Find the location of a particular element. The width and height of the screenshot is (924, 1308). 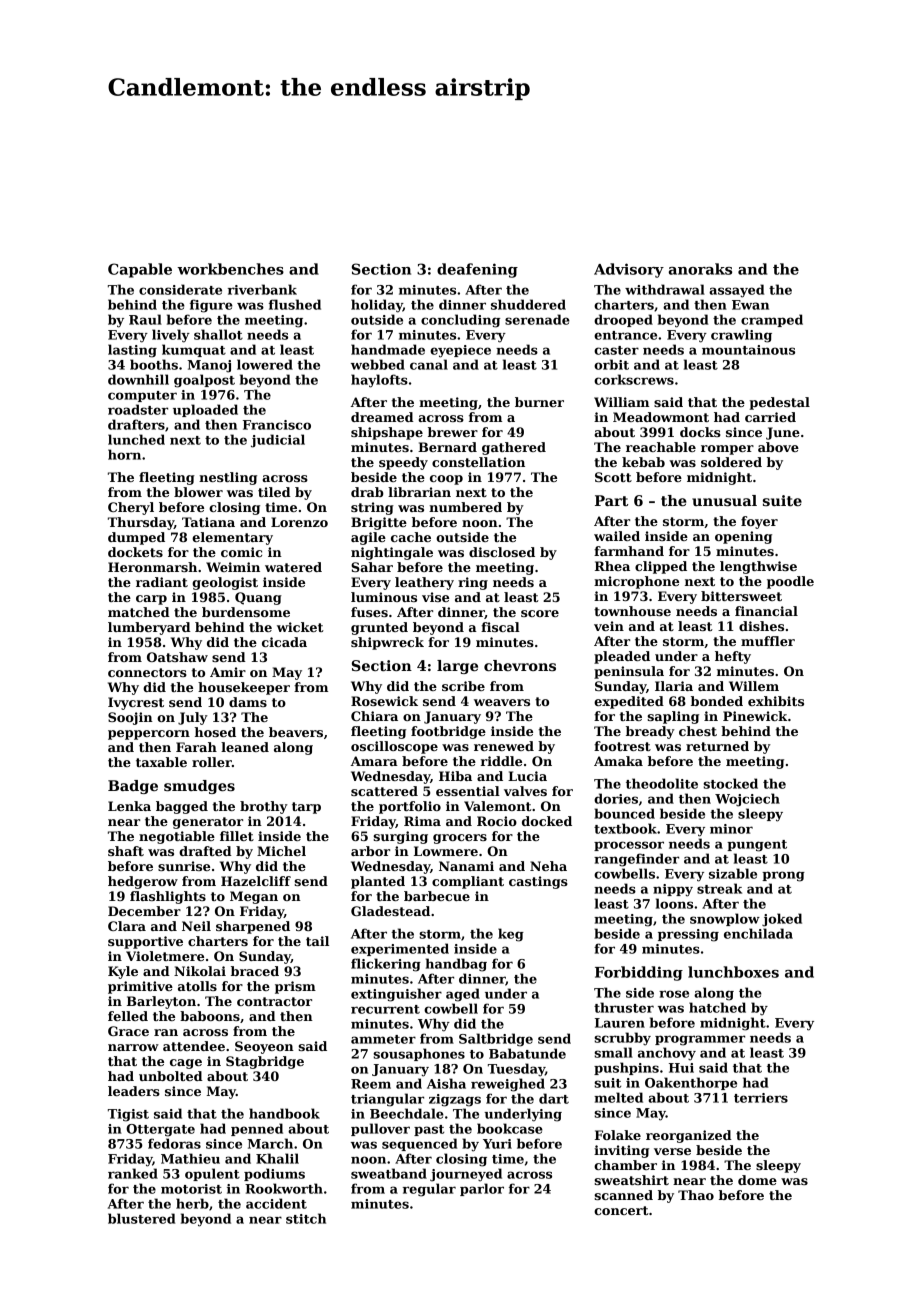

deafening is located at coordinates (477, 270).
